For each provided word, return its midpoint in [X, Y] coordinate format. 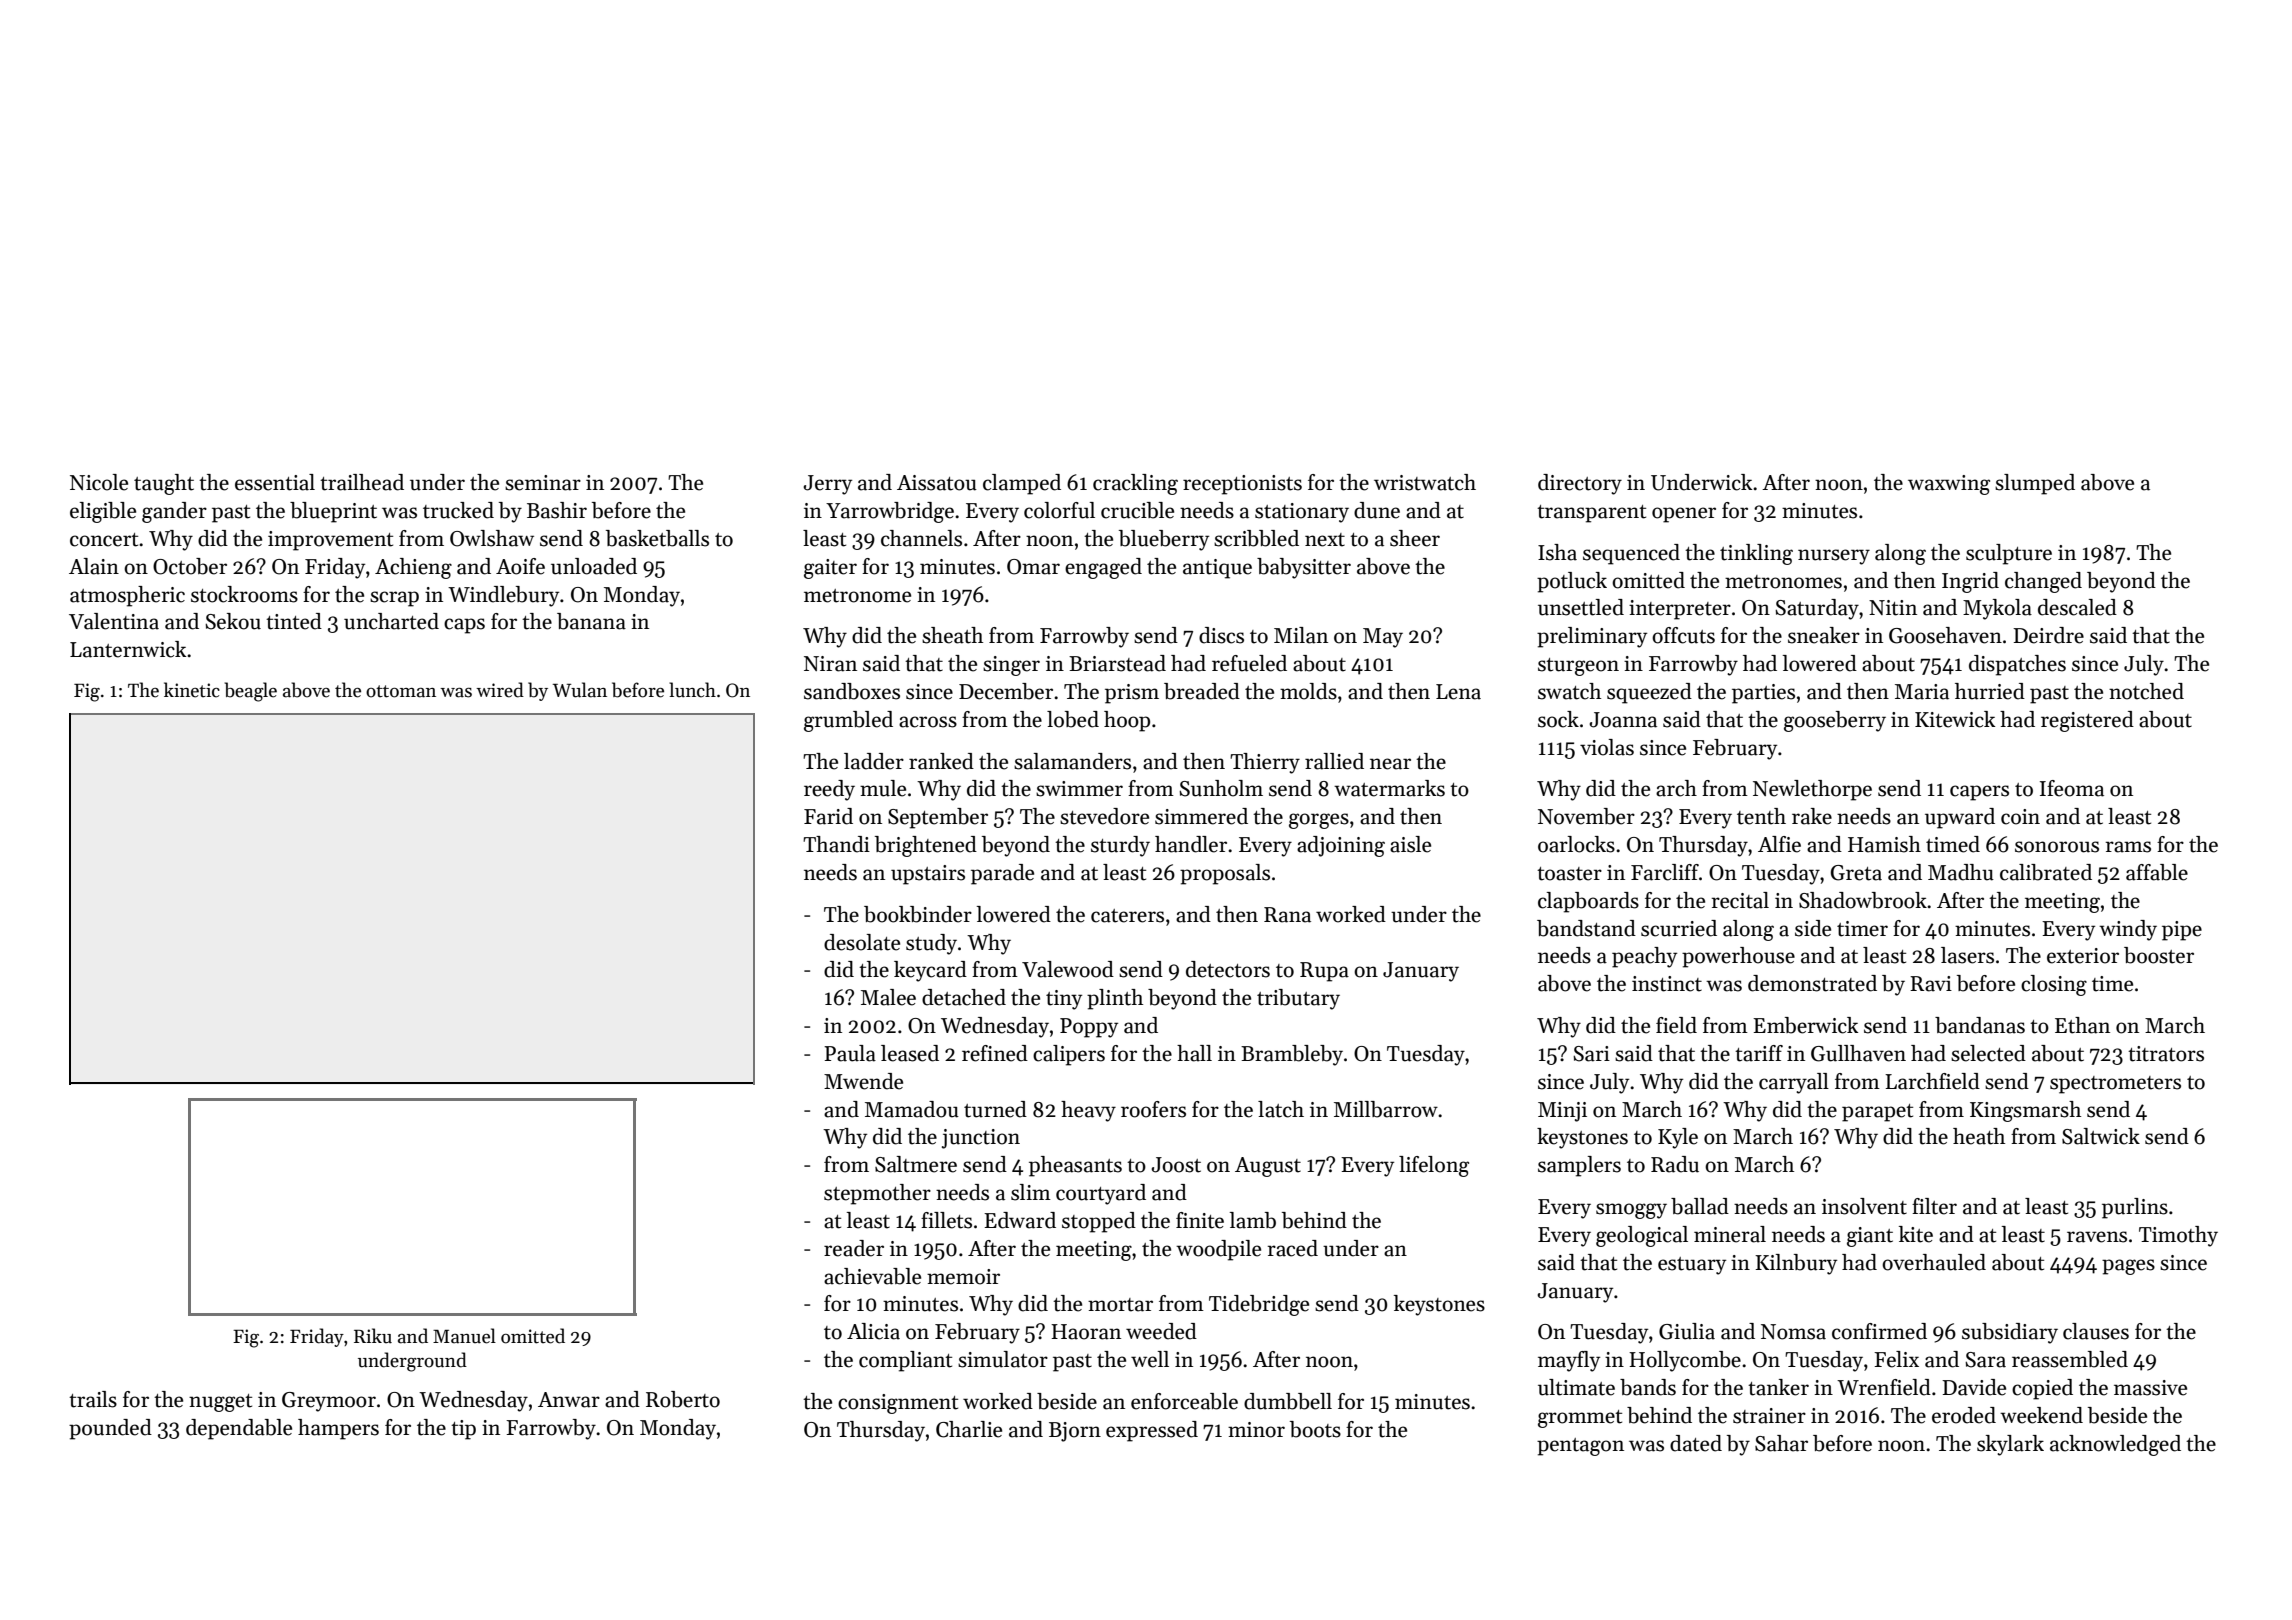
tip [463, 1430]
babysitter [1304, 568]
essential [275, 482]
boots [1315, 1429]
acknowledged [2115, 1445]
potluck [1572, 582]
